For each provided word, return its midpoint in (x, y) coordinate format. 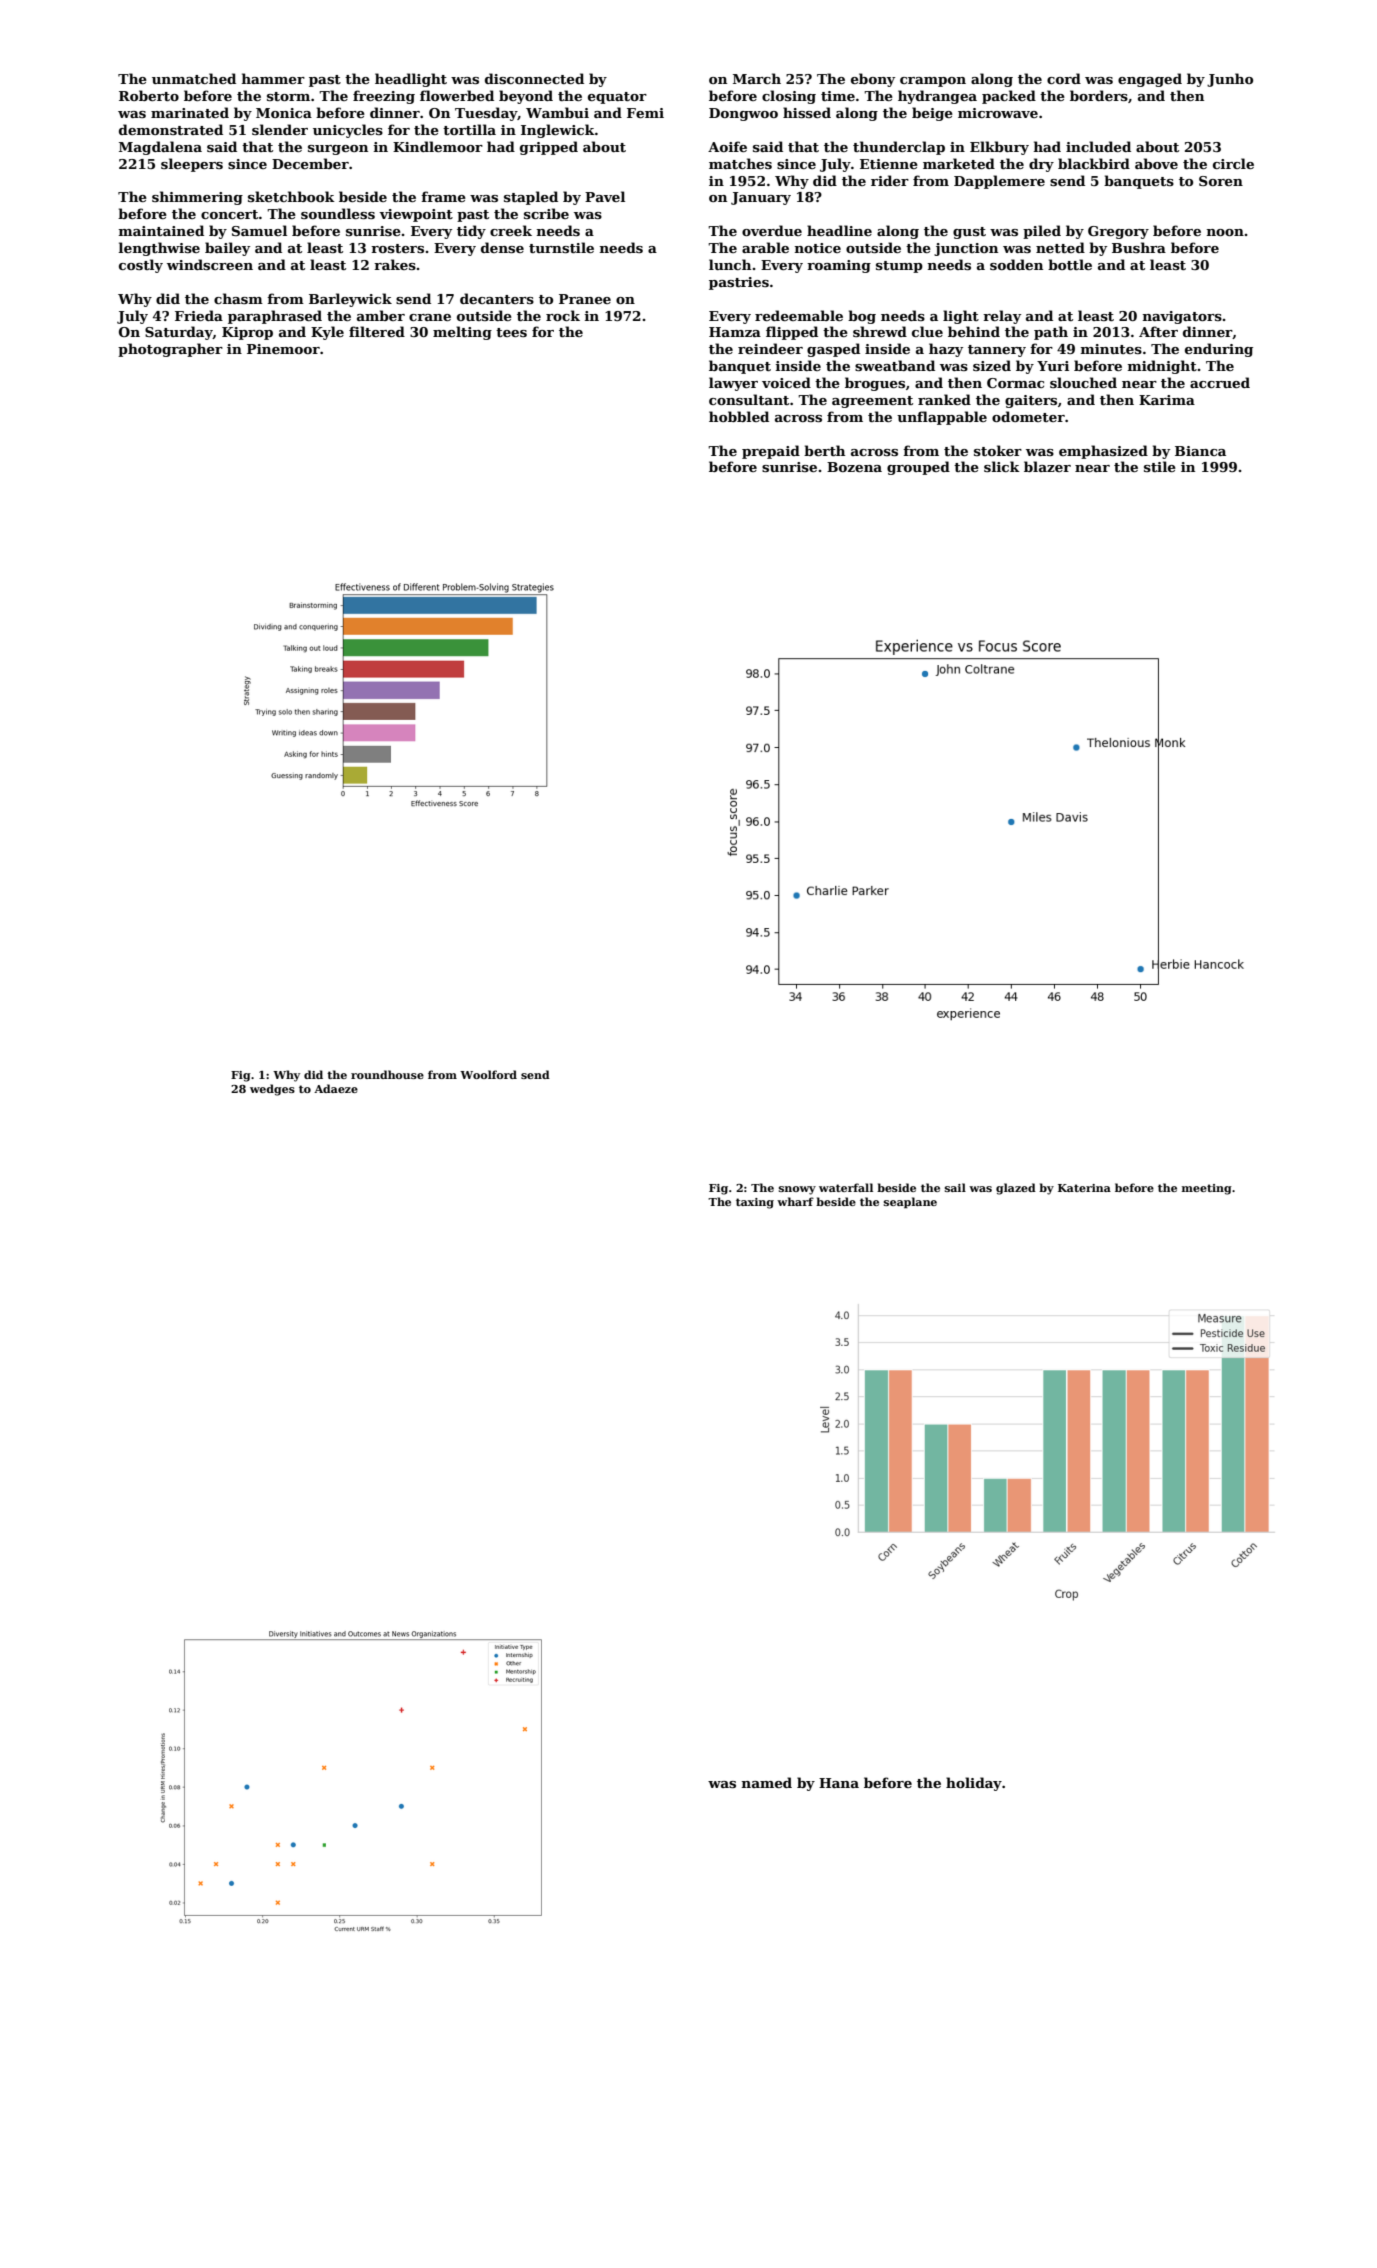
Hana (839, 1783)
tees (511, 332)
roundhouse (387, 1074)
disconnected (534, 78)
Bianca (1200, 451)
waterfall (846, 1187)
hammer (273, 78)
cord (1064, 78)
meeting (1207, 1189)
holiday (974, 1784)
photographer (170, 350)
